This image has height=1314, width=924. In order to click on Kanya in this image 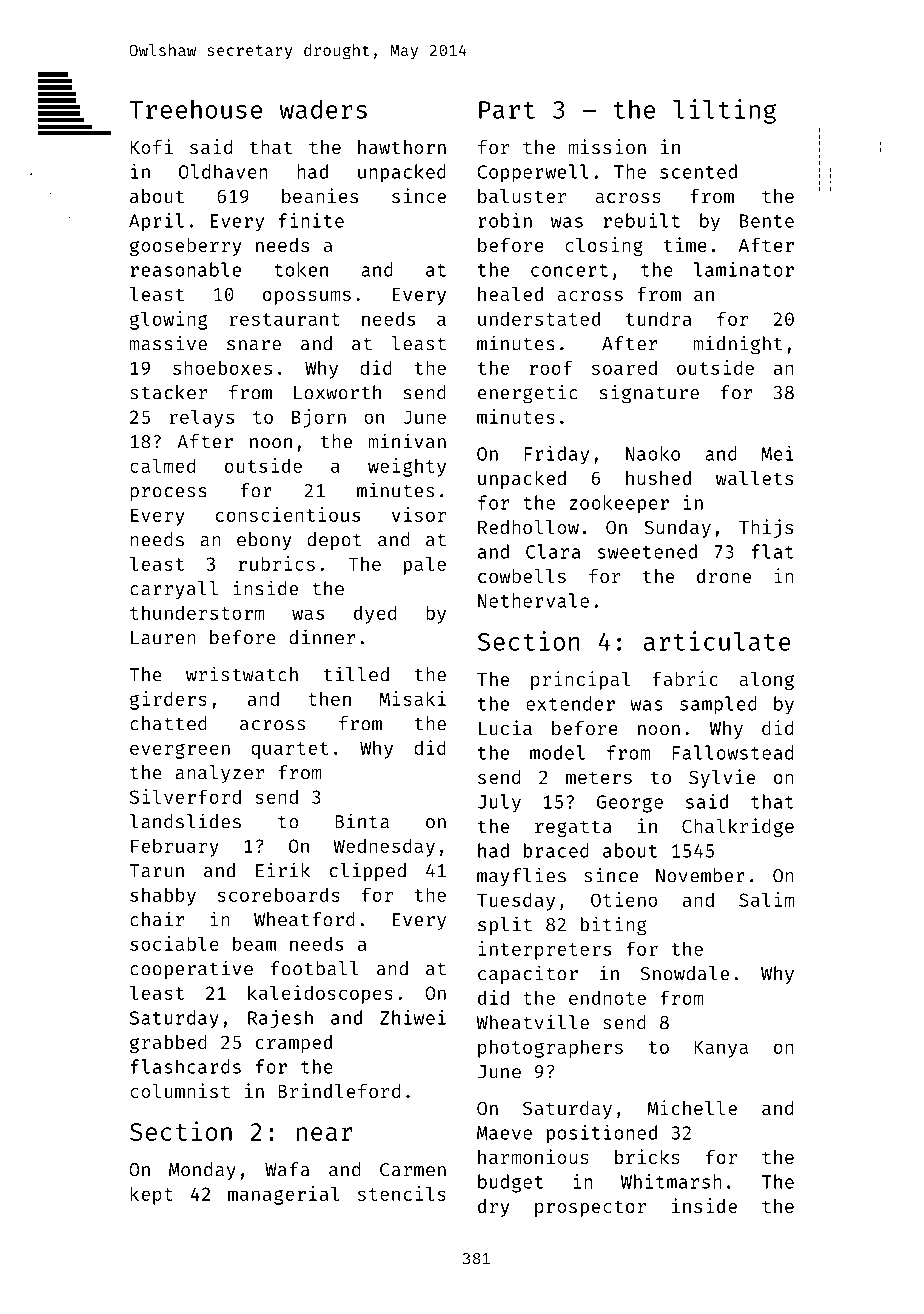, I will do `click(721, 1049)`.
